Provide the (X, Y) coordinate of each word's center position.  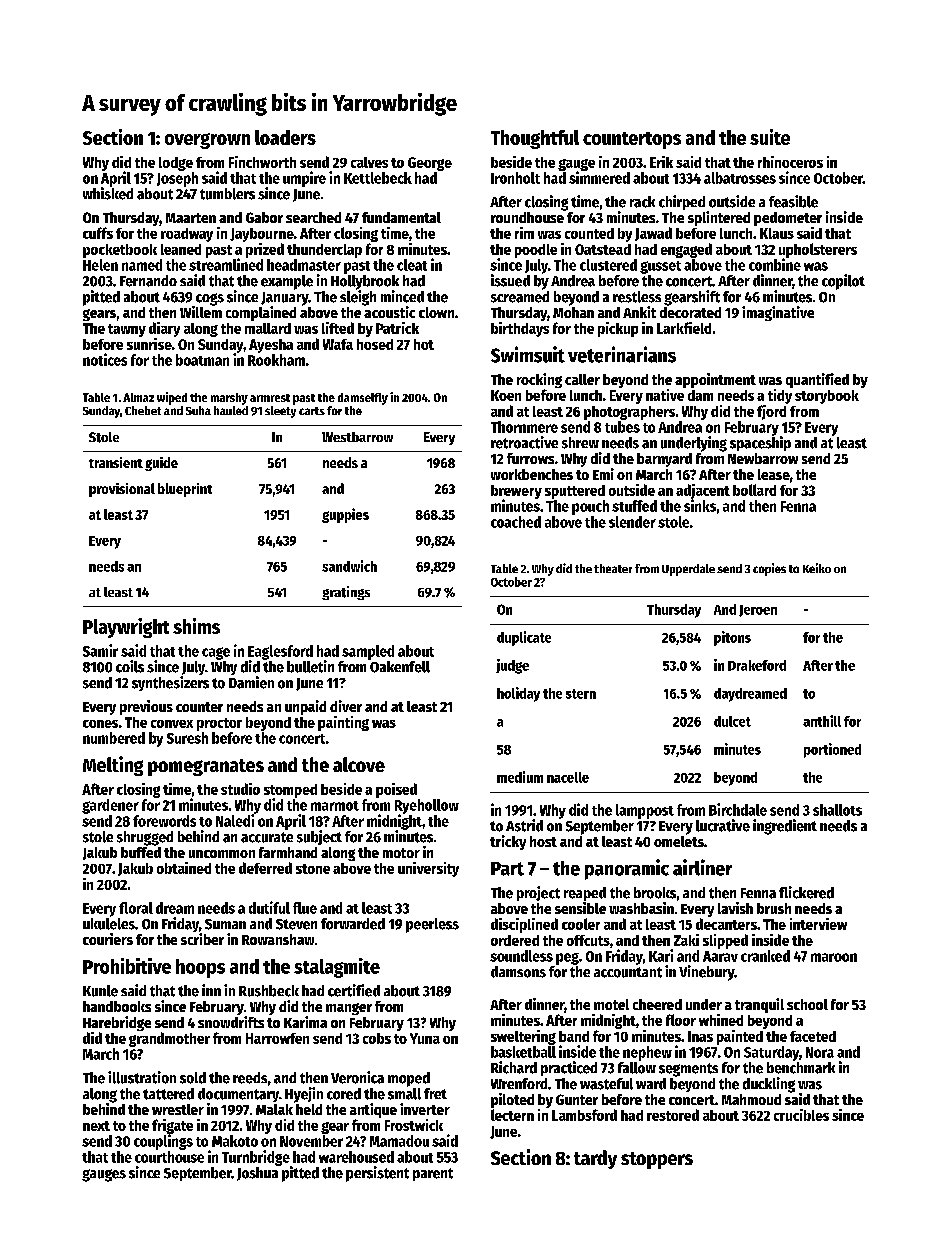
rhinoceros (790, 162)
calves (369, 162)
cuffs (98, 233)
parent (433, 1174)
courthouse (169, 1157)
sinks (700, 505)
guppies (345, 515)
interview (818, 924)
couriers (108, 939)
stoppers (657, 1160)
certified (354, 990)
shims (196, 626)
